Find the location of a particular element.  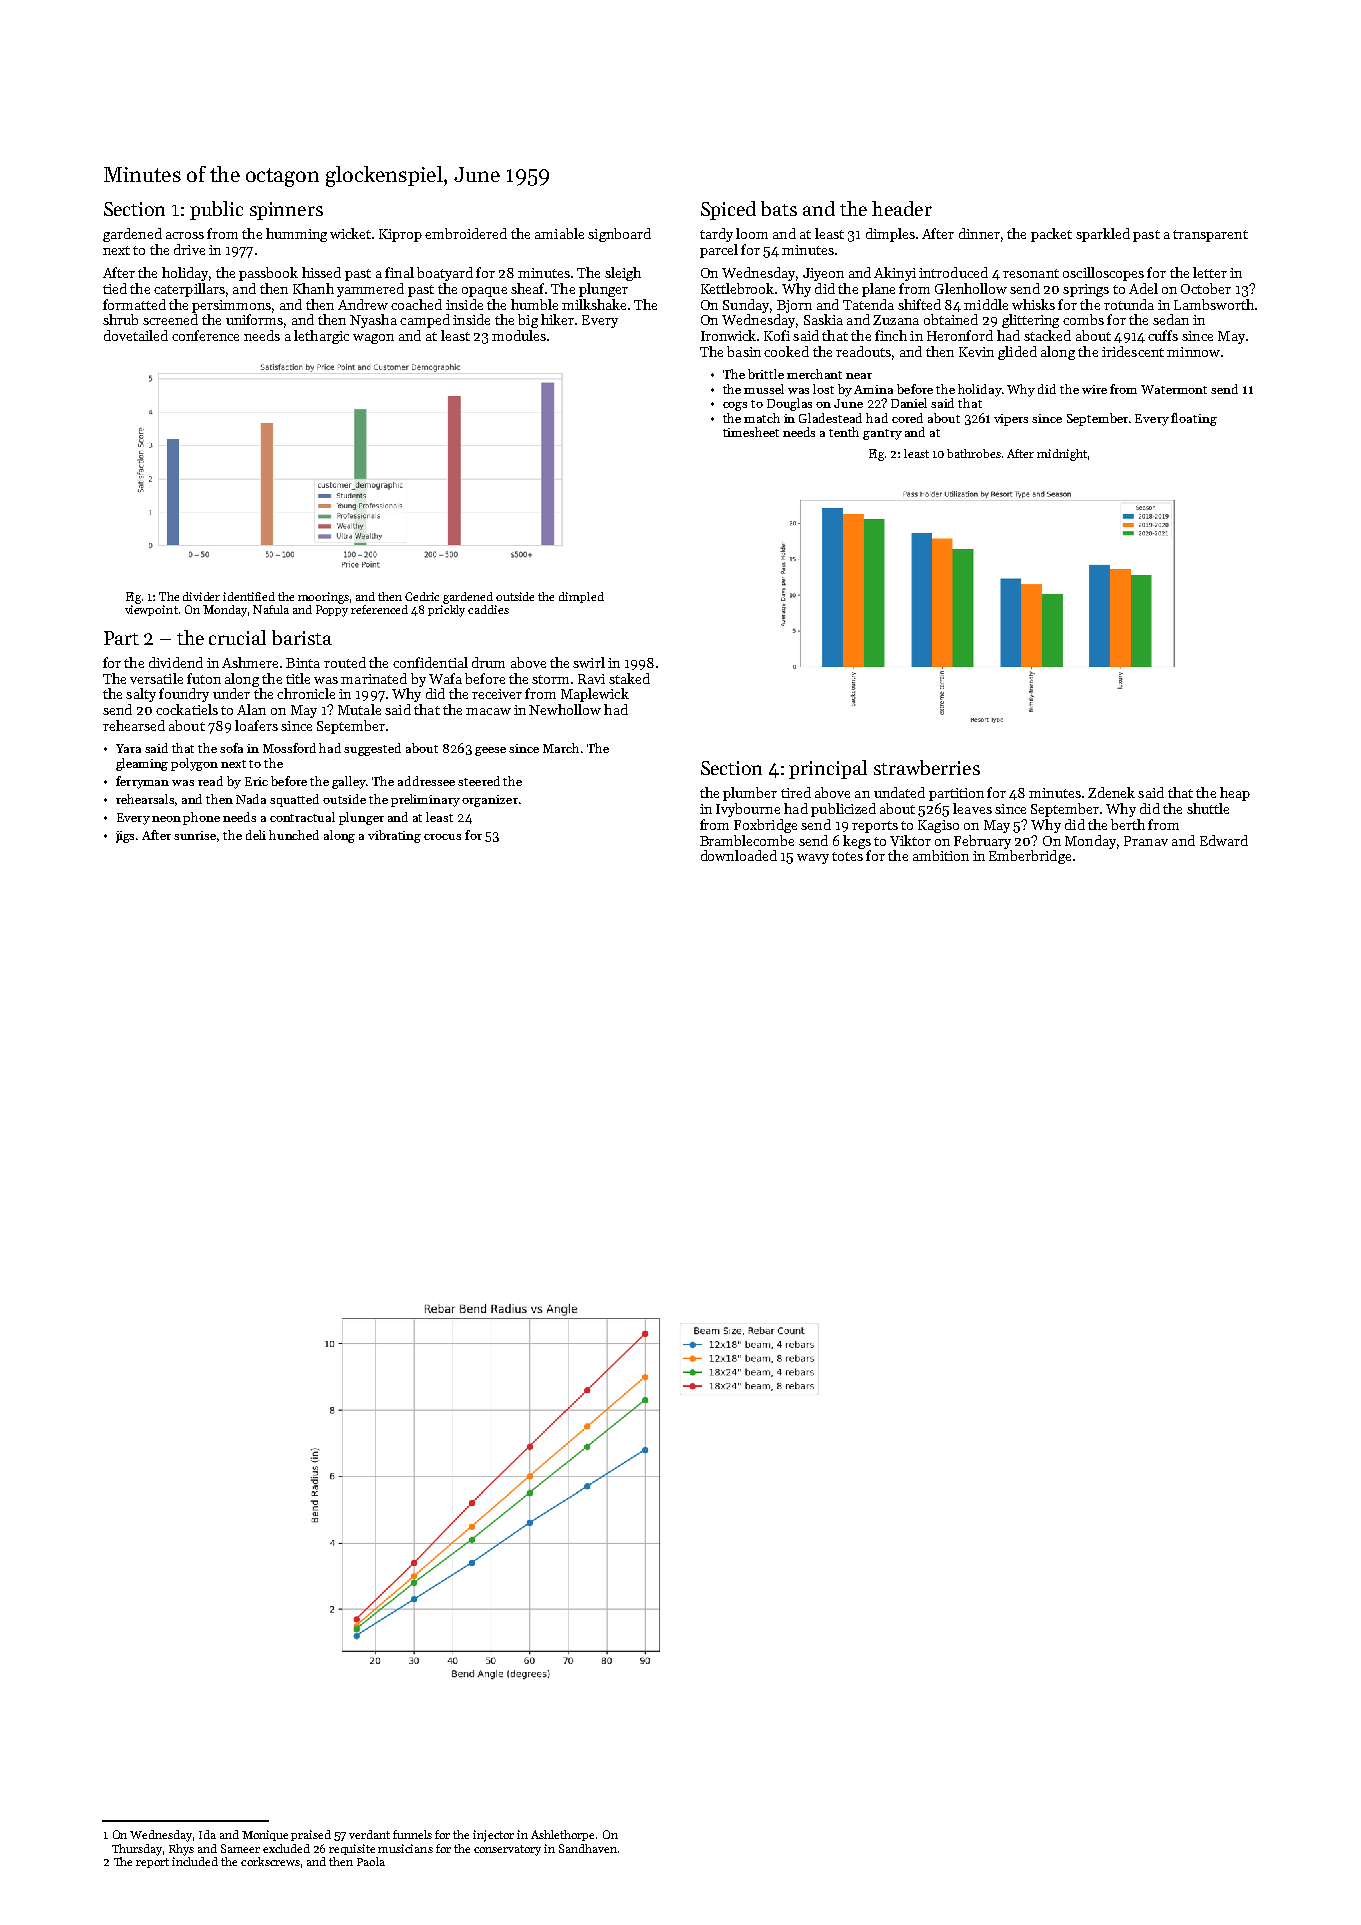

Sandhaven is located at coordinates (588, 1848).
